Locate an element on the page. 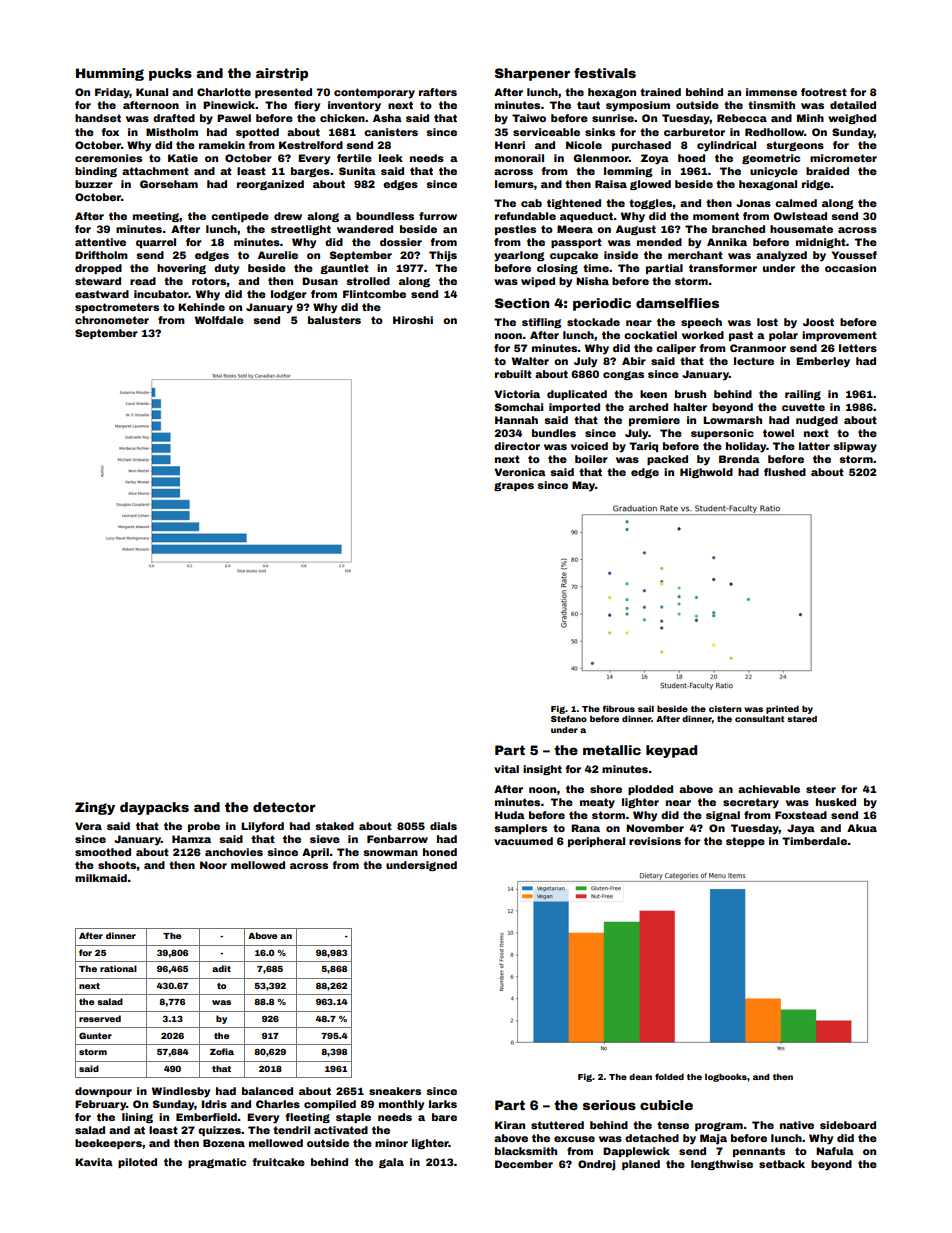 Image resolution: width=952 pixels, height=1233 pixels. occasion is located at coordinates (850, 268).
